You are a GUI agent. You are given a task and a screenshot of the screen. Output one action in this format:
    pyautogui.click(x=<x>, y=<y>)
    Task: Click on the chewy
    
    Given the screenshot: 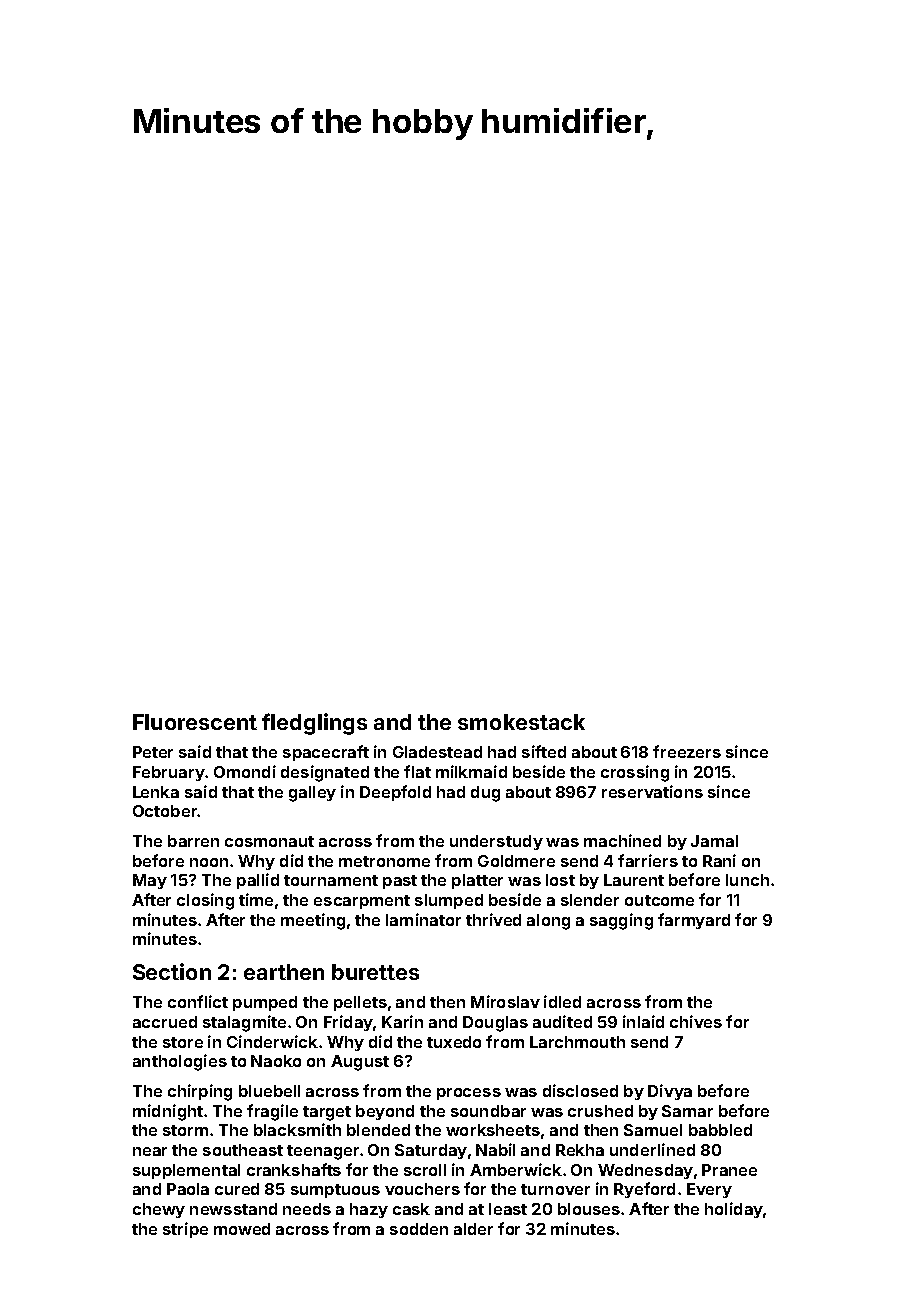 What is the action you would take?
    pyautogui.click(x=159, y=1210)
